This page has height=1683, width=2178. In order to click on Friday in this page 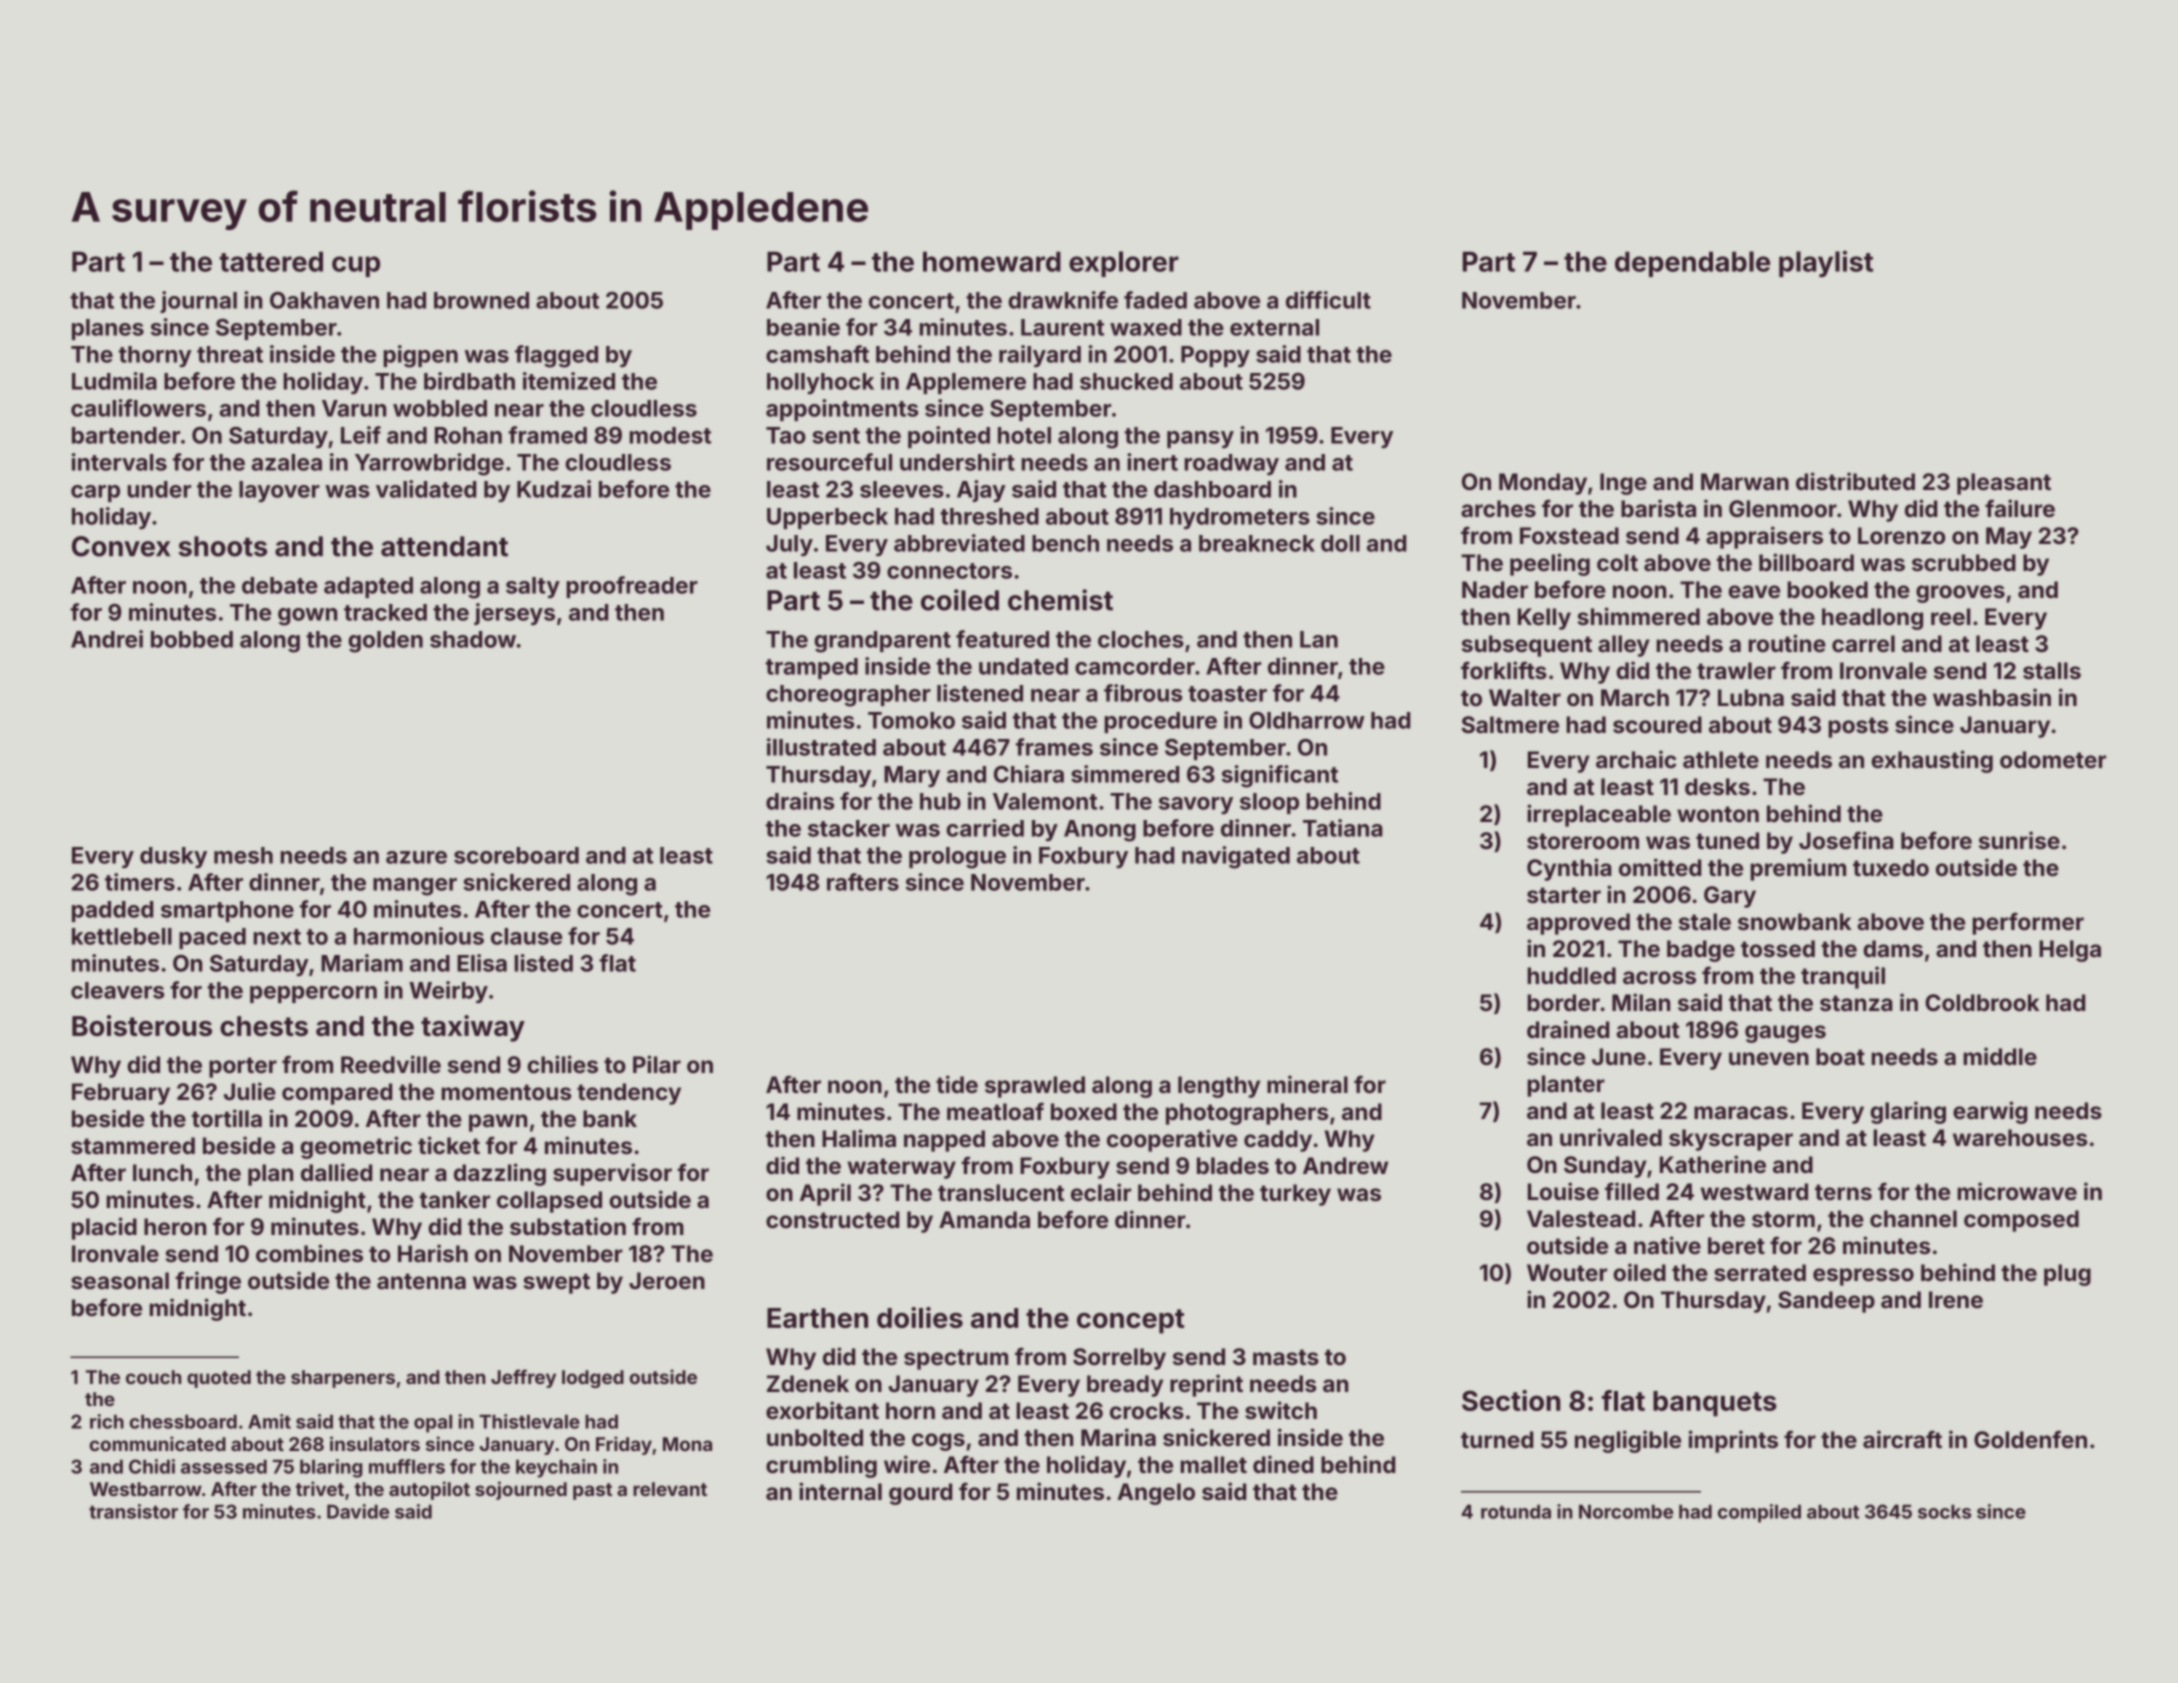, I will do `click(624, 1445)`.
